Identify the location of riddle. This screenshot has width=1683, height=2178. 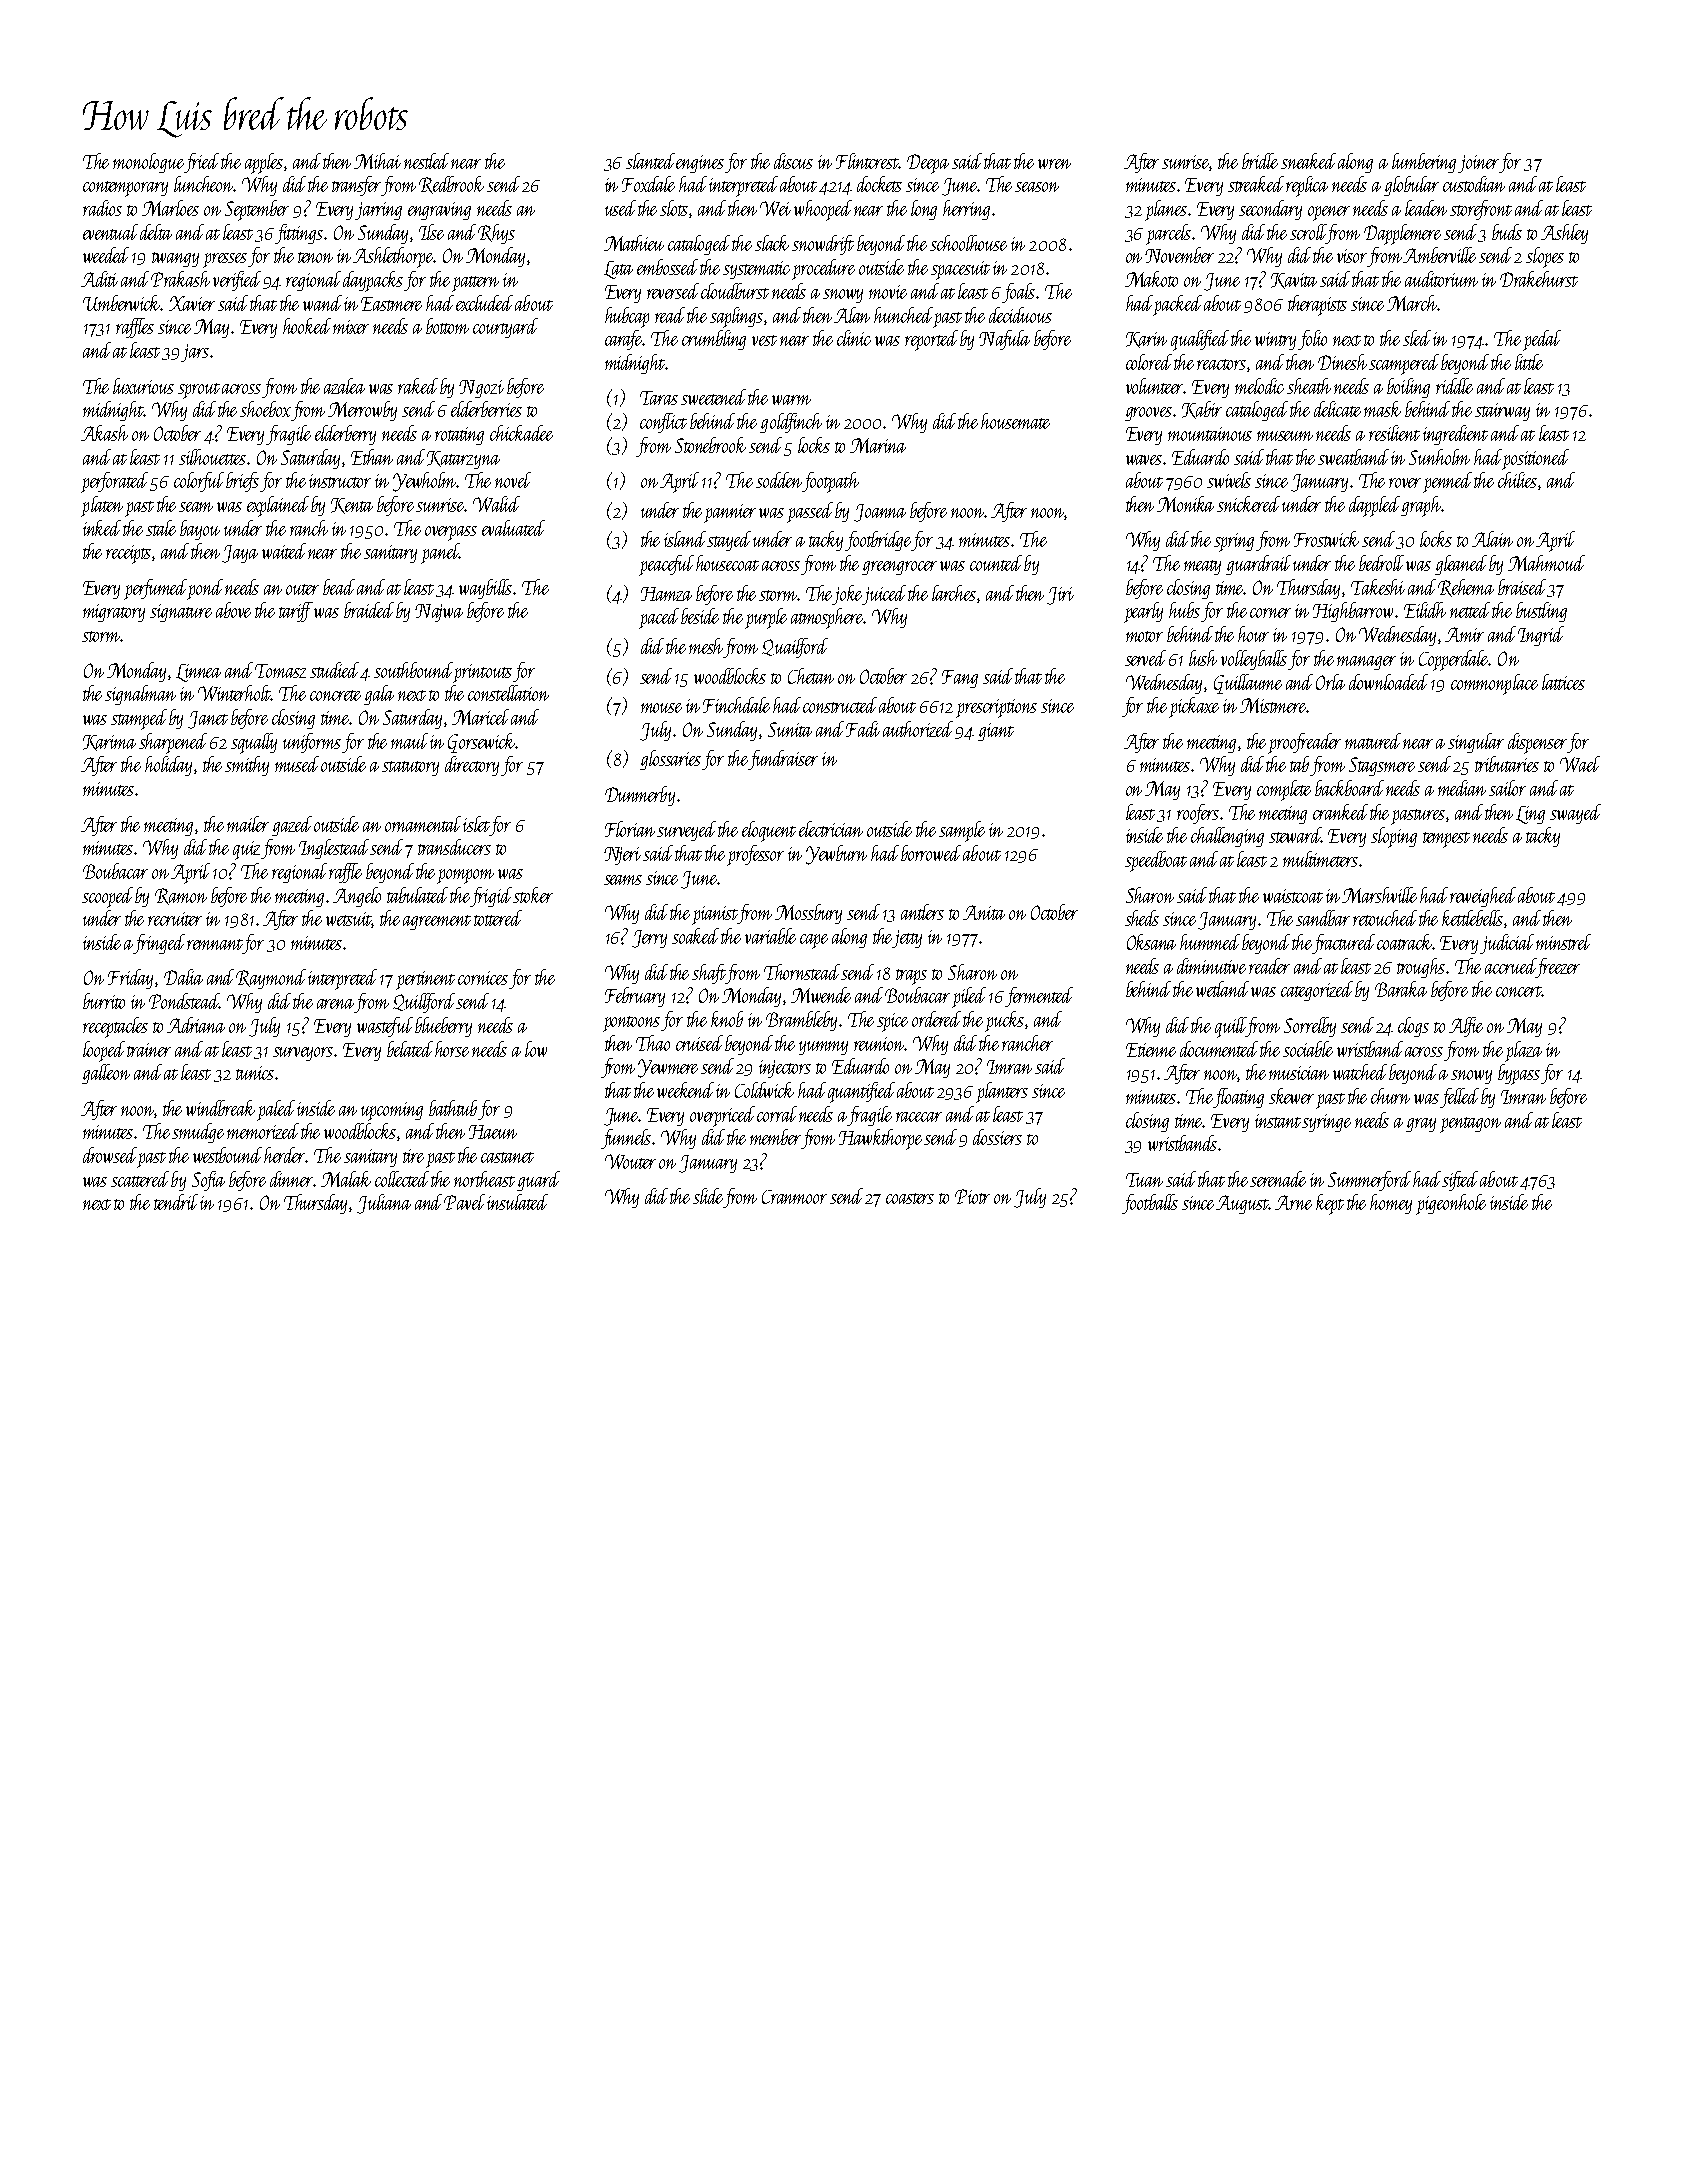
(1454, 386).
